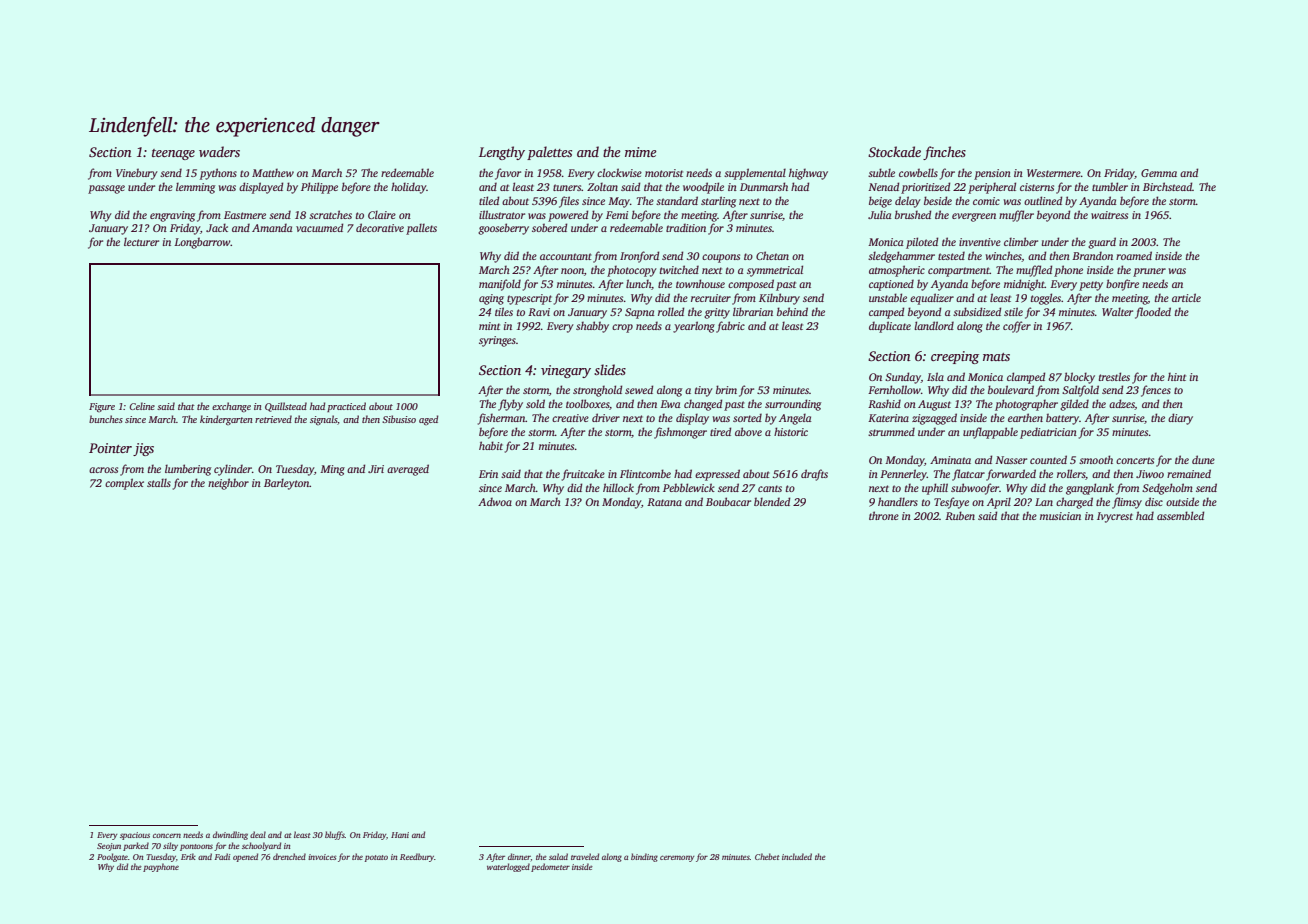 The height and width of the document is (924, 1308). I want to click on practiced, so click(346, 407).
